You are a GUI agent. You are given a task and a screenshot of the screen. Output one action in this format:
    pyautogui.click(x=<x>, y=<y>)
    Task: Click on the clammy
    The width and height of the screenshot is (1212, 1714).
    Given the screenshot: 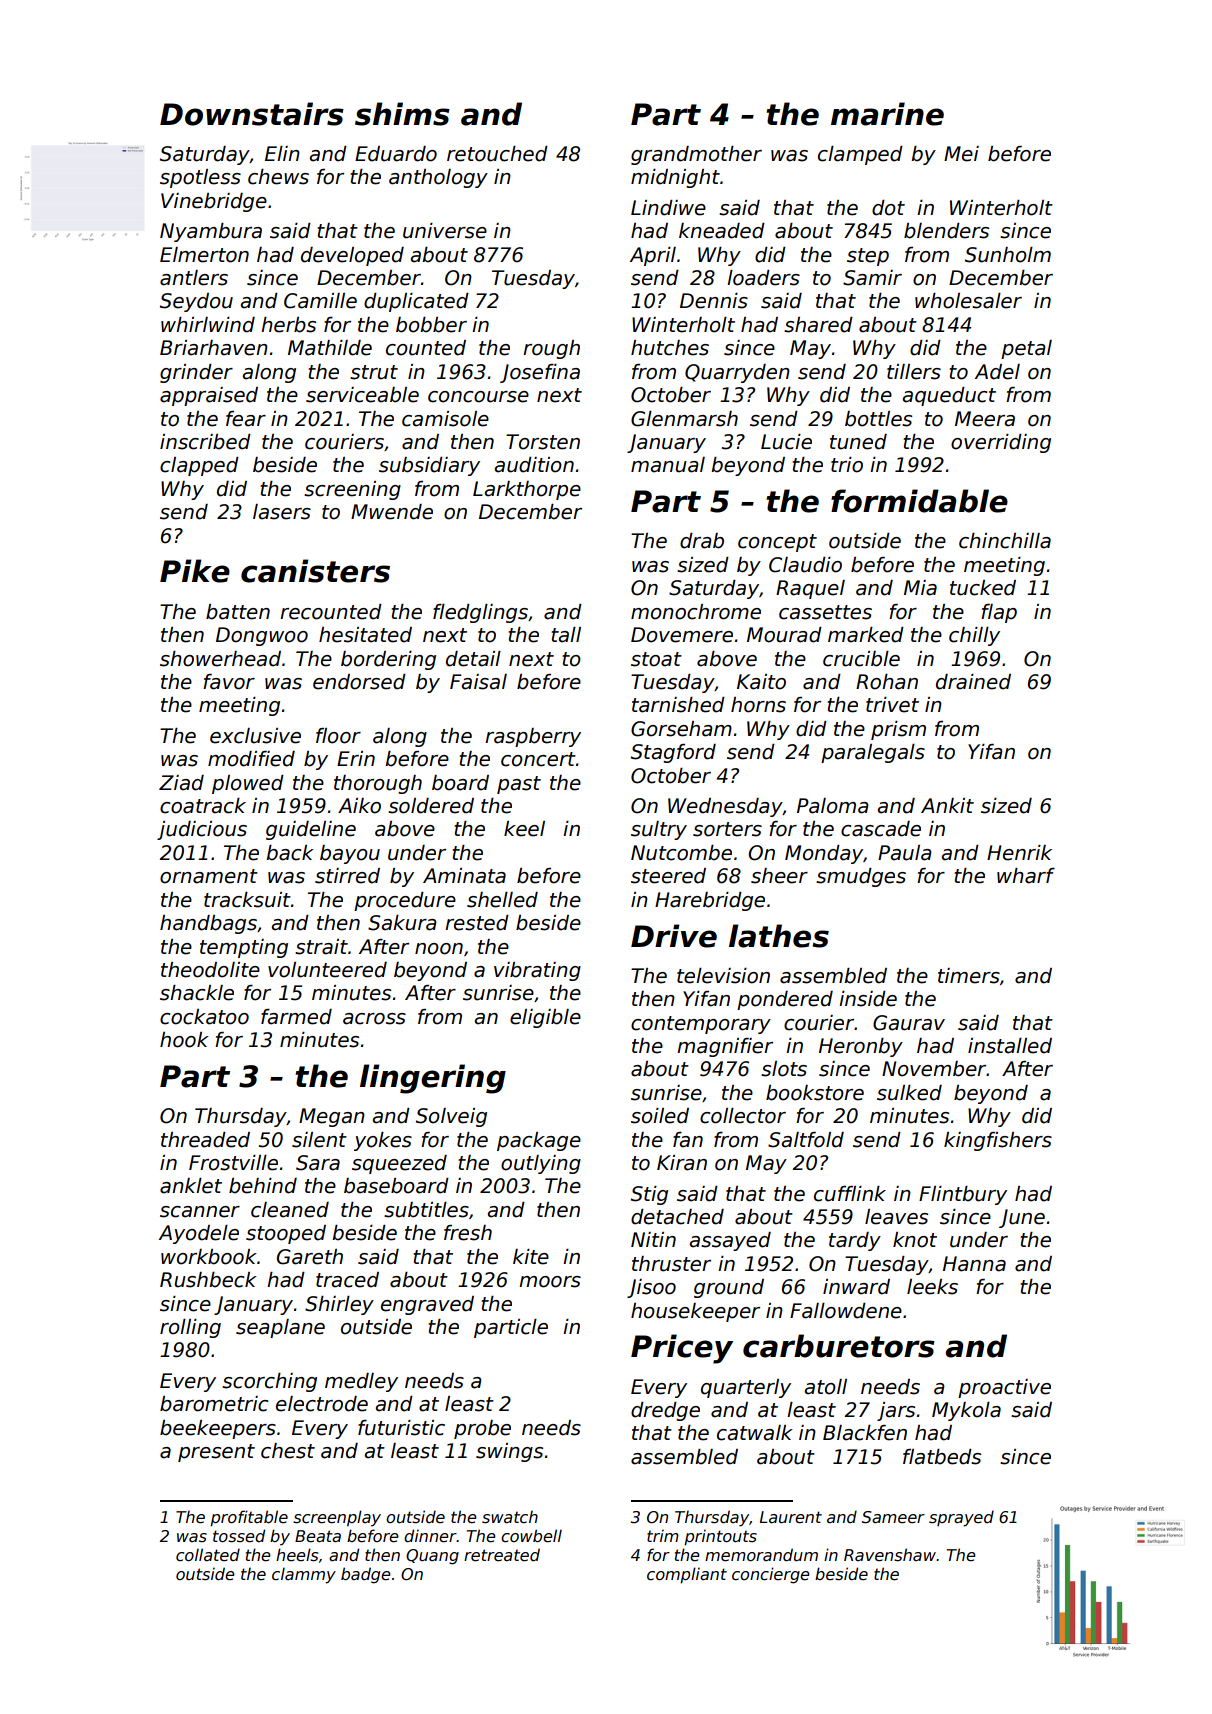 What is the action you would take?
    pyautogui.click(x=304, y=1575)
